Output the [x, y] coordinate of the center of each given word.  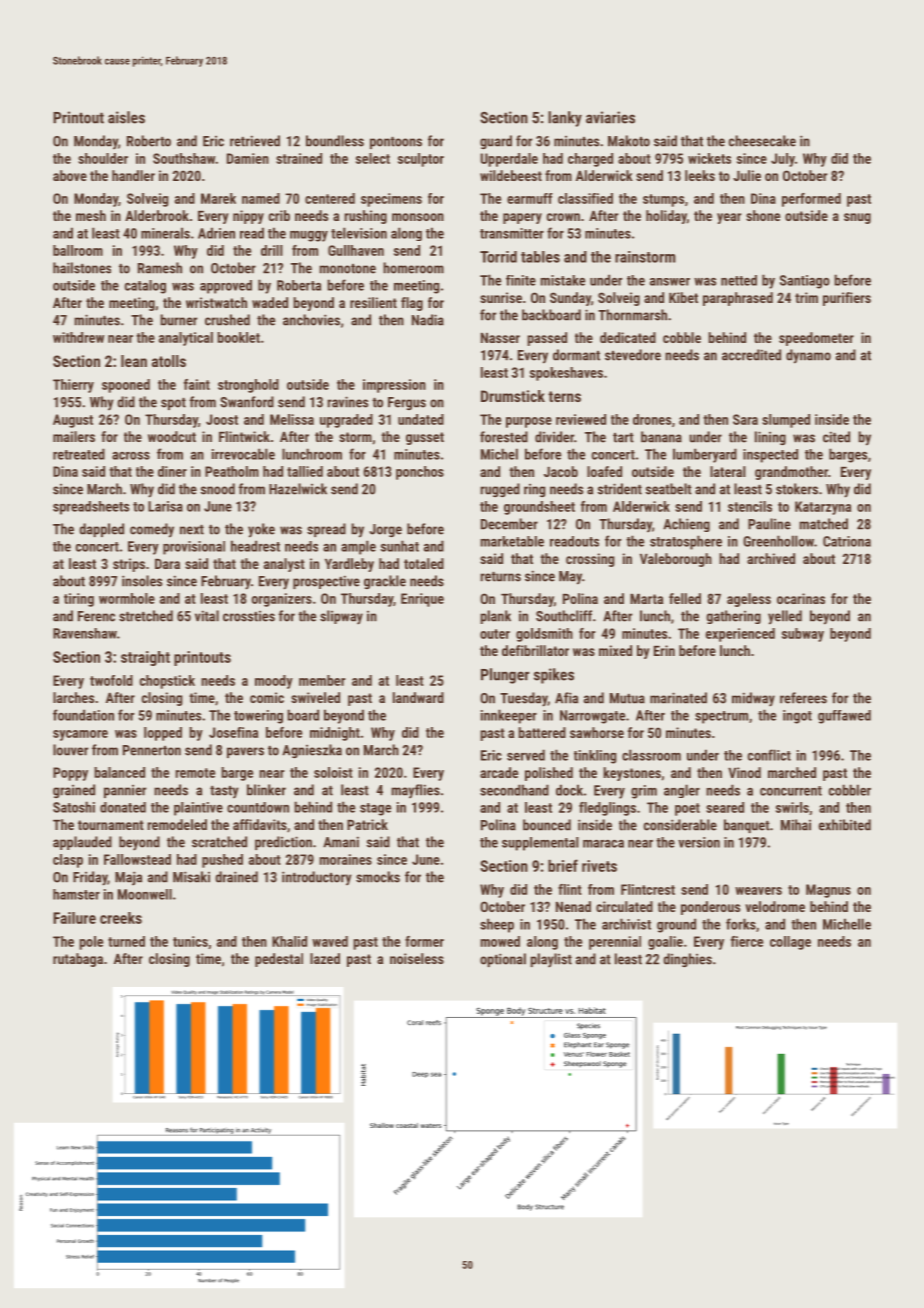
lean [134, 361]
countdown [258, 807]
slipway [341, 617]
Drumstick [513, 396]
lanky [565, 119]
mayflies [415, 791]
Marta [646, 598]
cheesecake [762, 141]
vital [207, 616]
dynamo [808, 356]
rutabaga [78, 960]
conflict [769, 755]
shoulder [103, 158]
